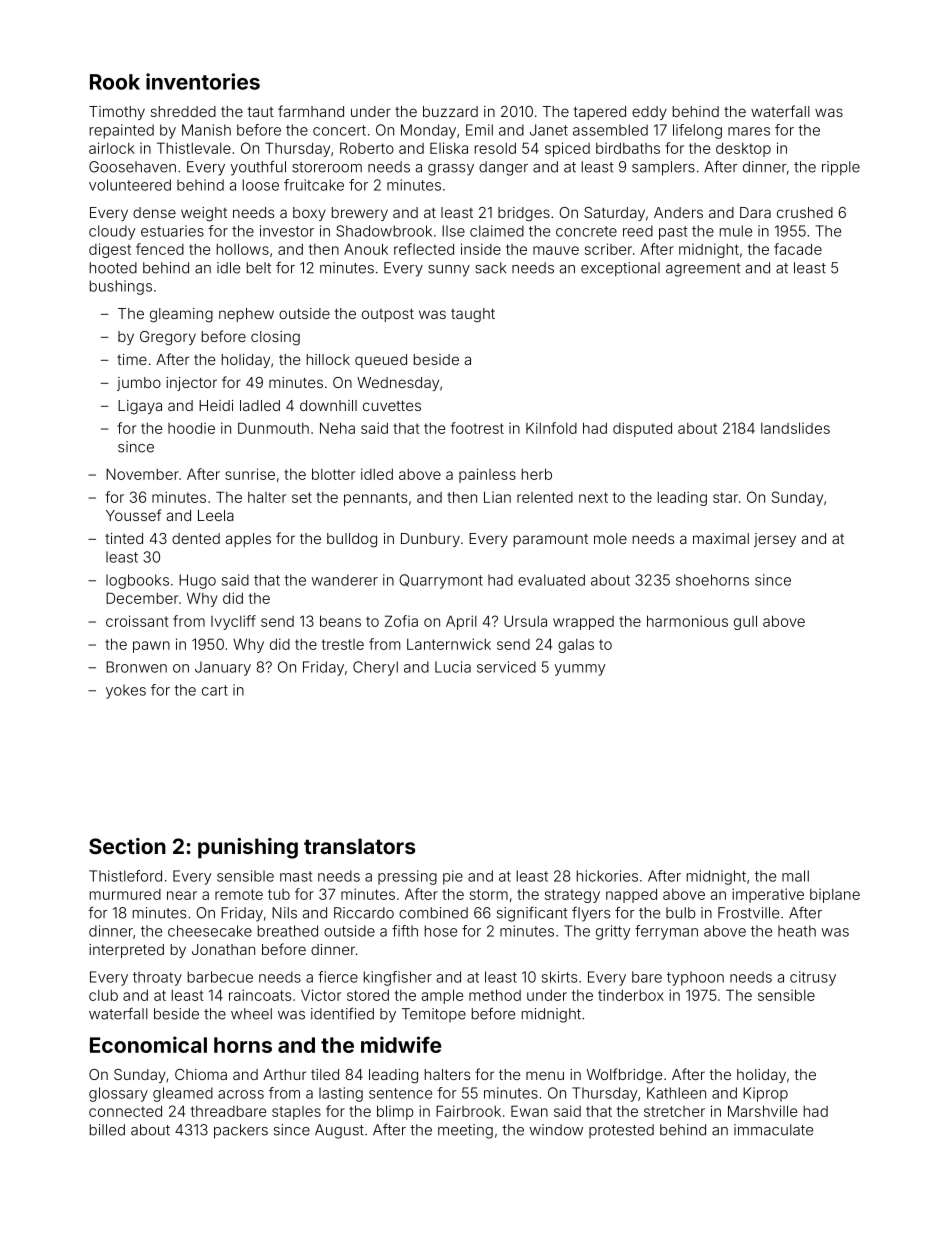  What do you see at coordinates (600, 113) in the page?
I see `tapered` at bounding box center [600, 113].
